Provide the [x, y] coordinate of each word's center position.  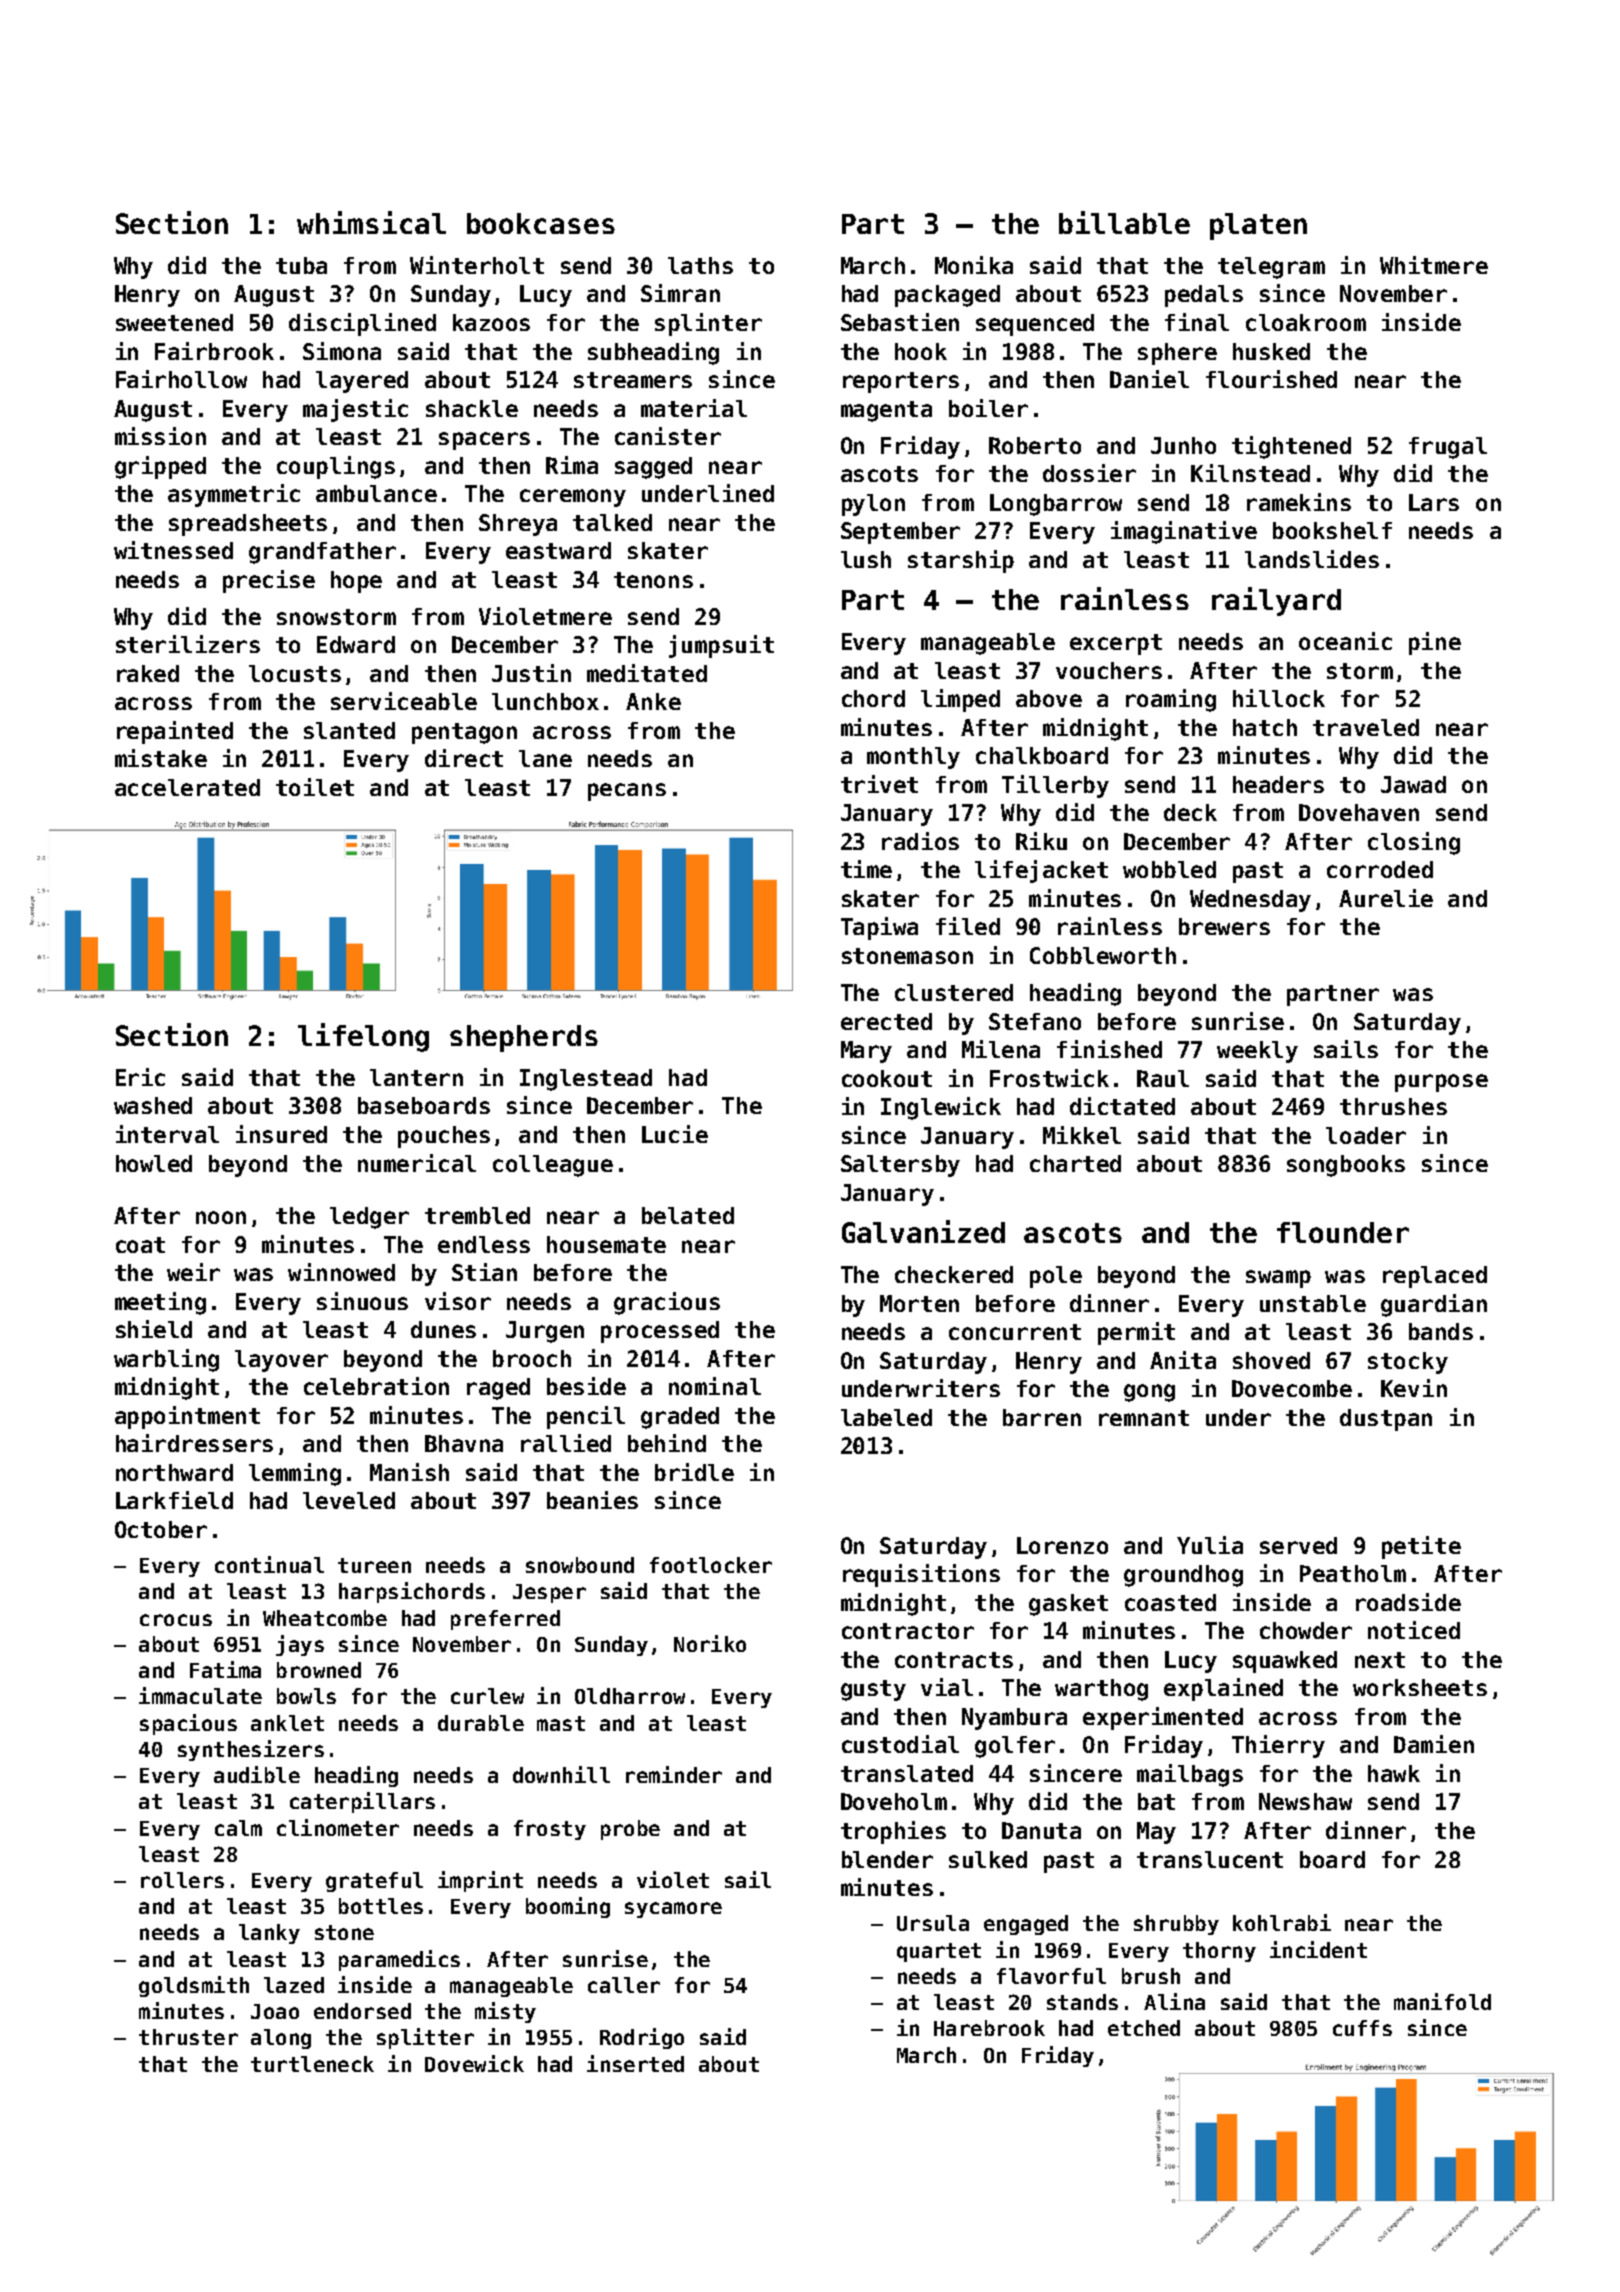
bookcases [541, 223]
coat [140, 1245]
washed [153, 1105]
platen [1258, 226]
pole [1056, 1277]
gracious [667, 1303]
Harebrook [989, 2028]
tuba [301, 265]
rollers [182, 1880]
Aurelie [1386, 898]
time [866, 869]
